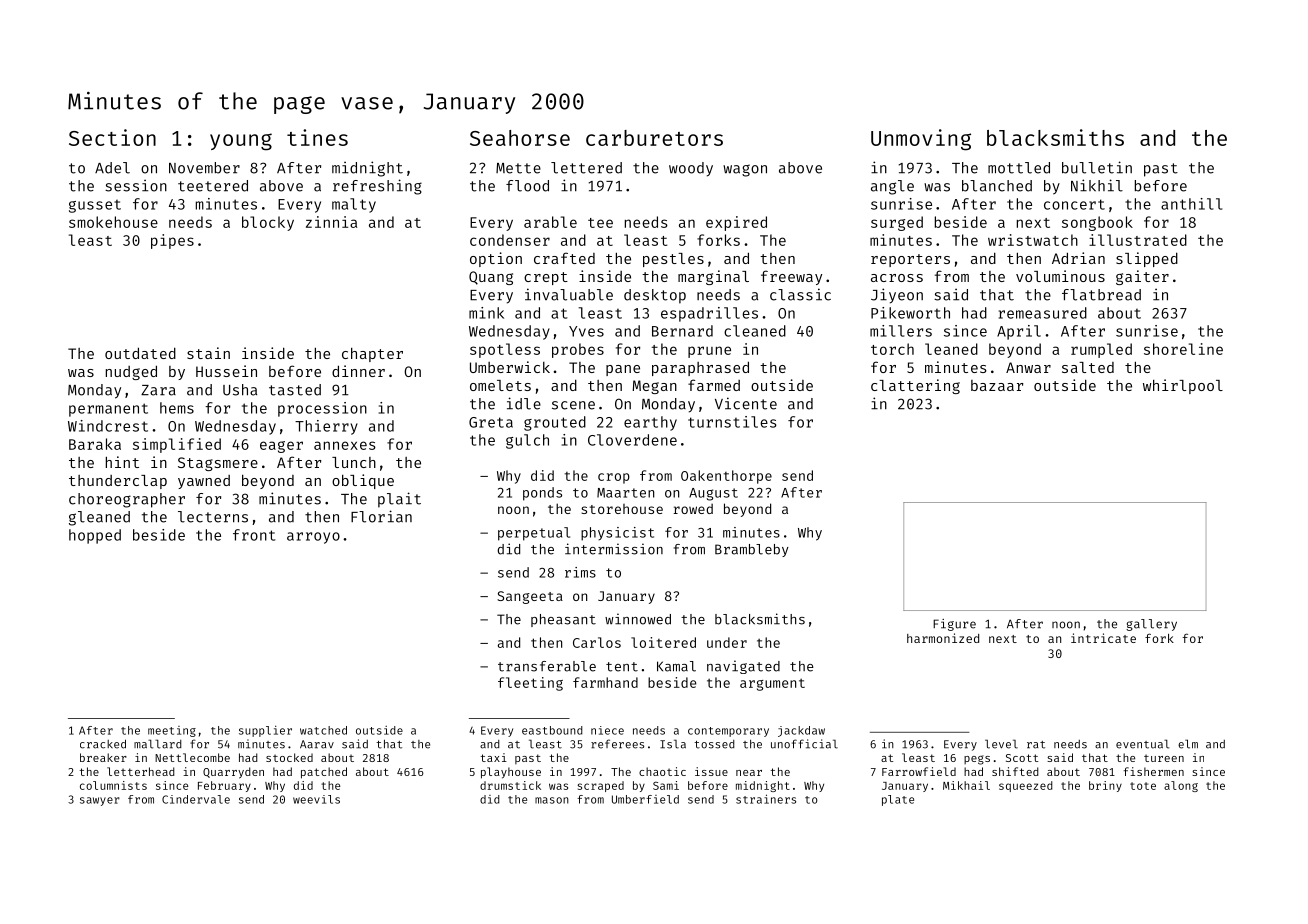 The image size is (1308, 924). What do you see at coordinates (943, 638) in the screenshot?
I see `harmonized` at bounding box center [943, 638].
